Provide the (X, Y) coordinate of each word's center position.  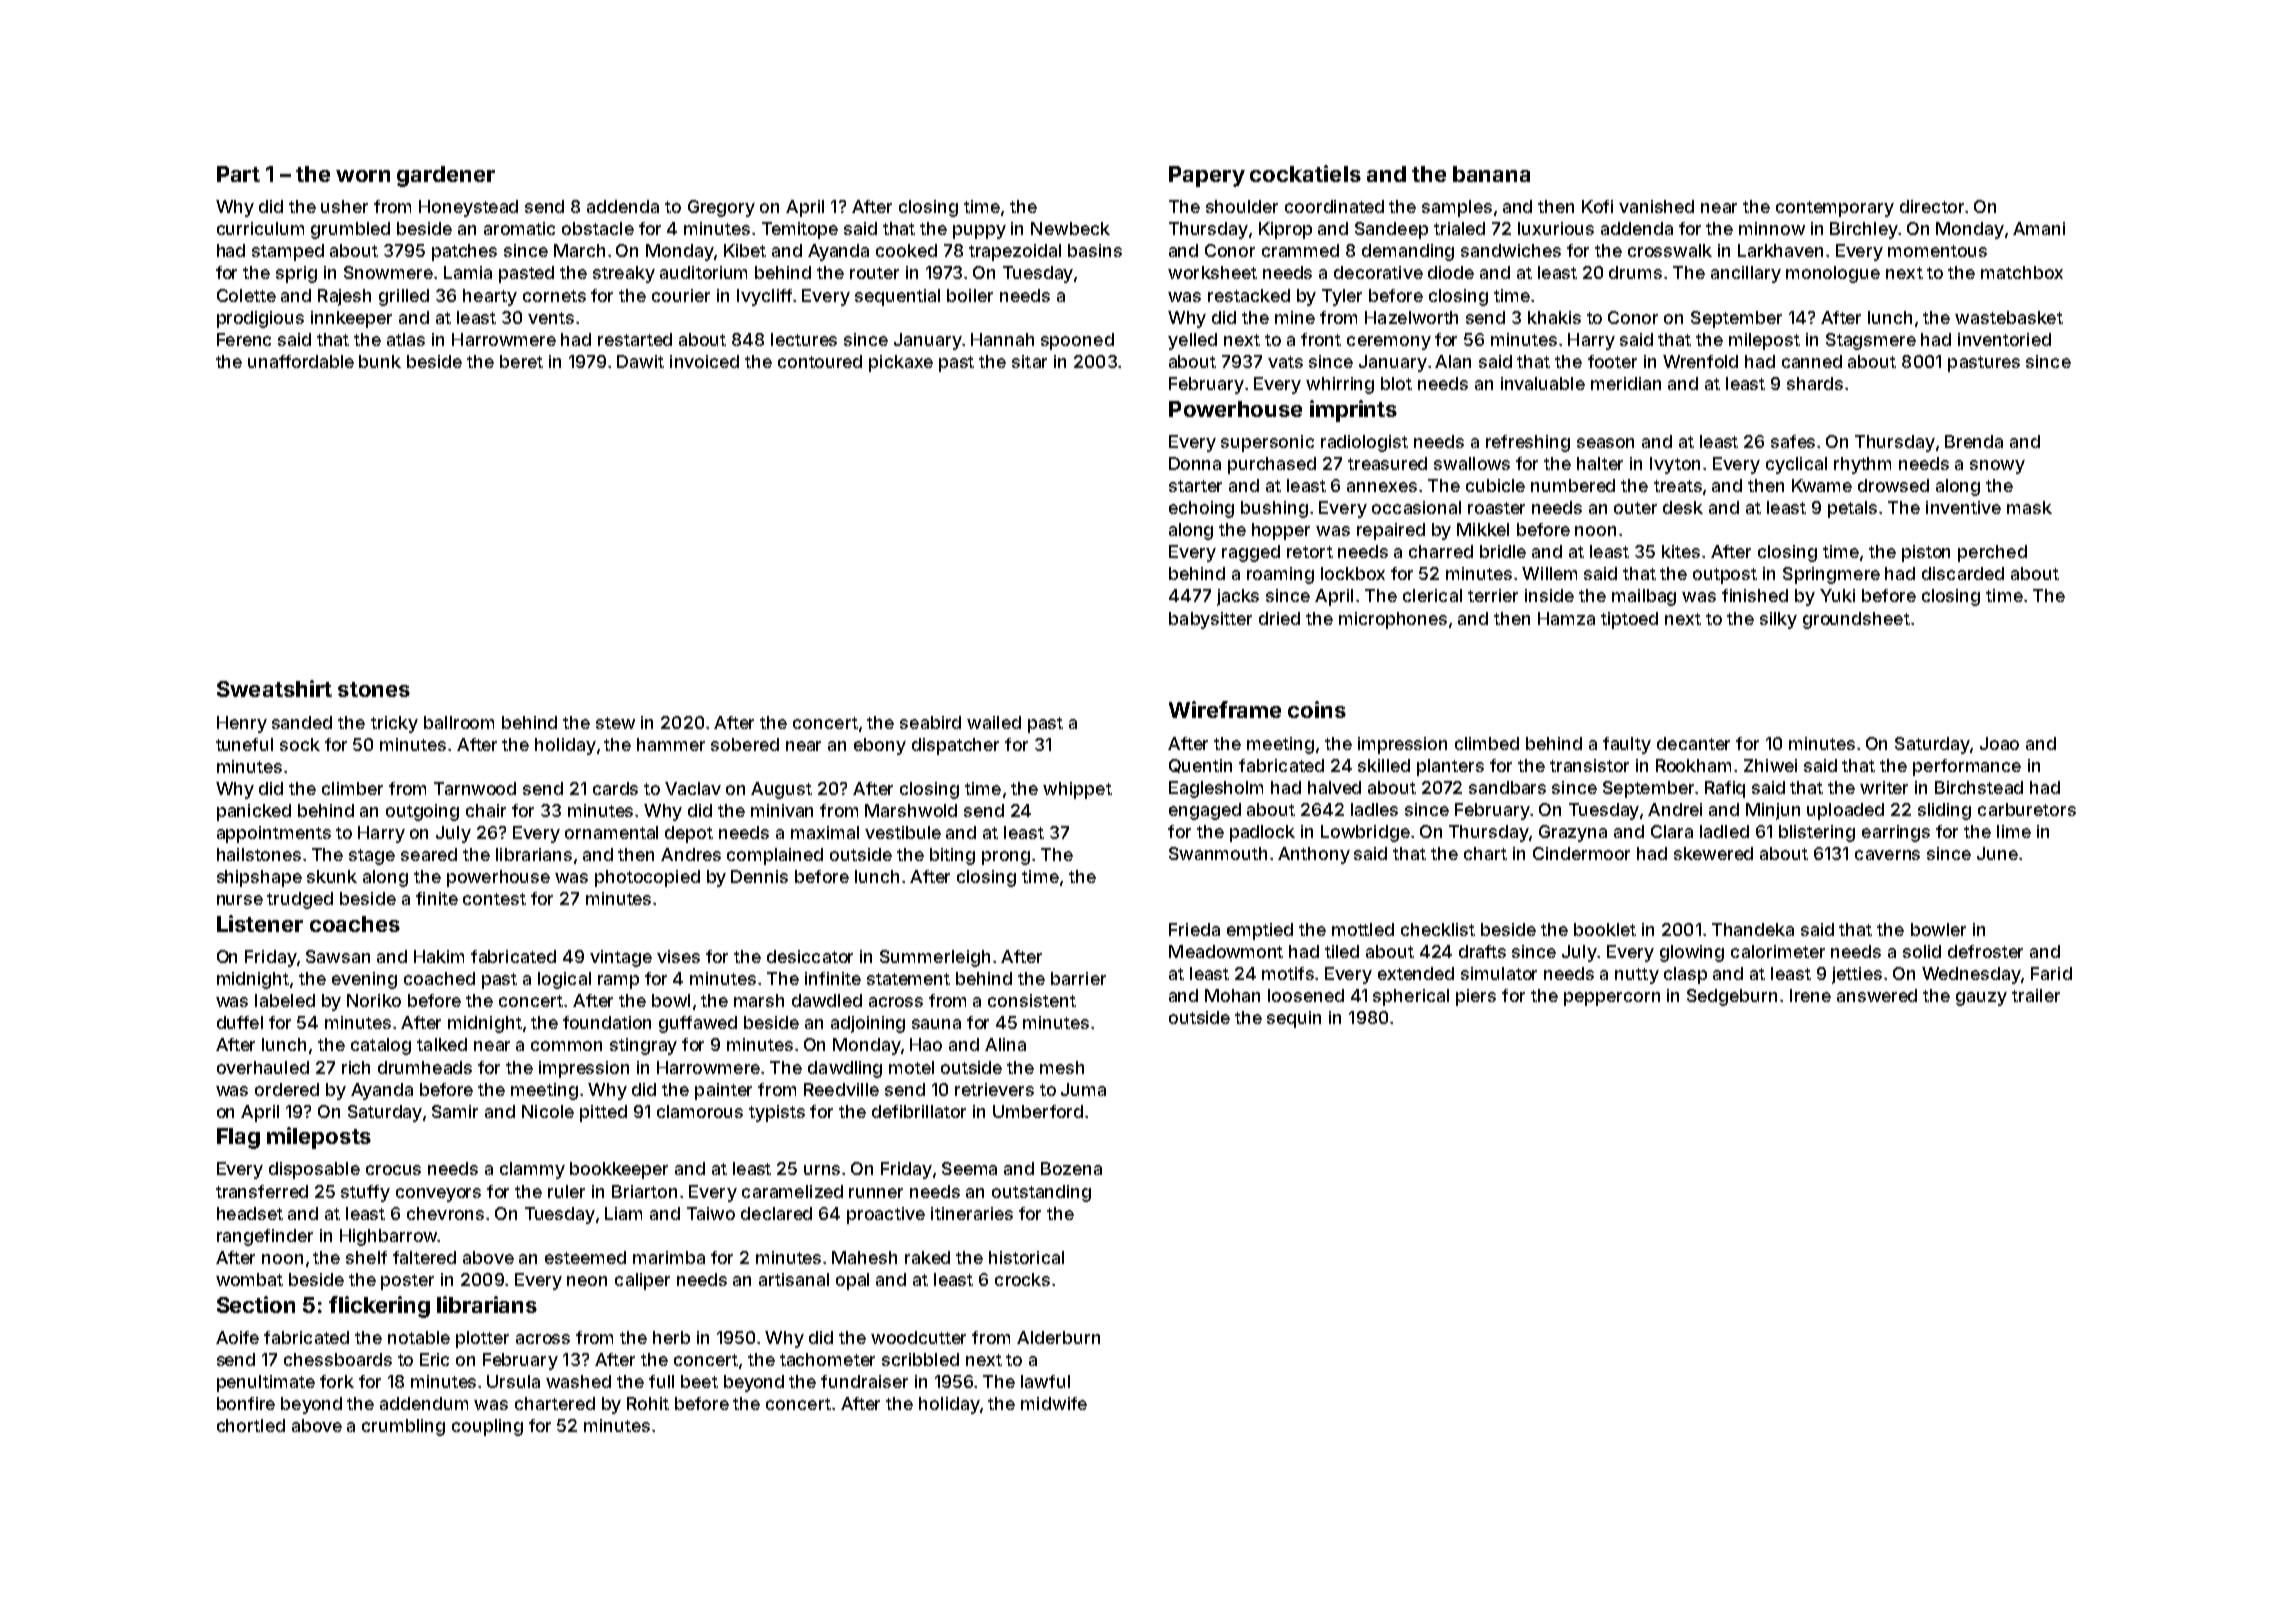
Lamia (468, 272)
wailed (994, 722)
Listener (260, 923)
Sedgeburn (1732, 997)
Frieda (1194, 929)
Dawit (640, 361)
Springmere (1831, 575)
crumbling (403, 1427)
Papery (1207, 176)
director (1932, 206)
